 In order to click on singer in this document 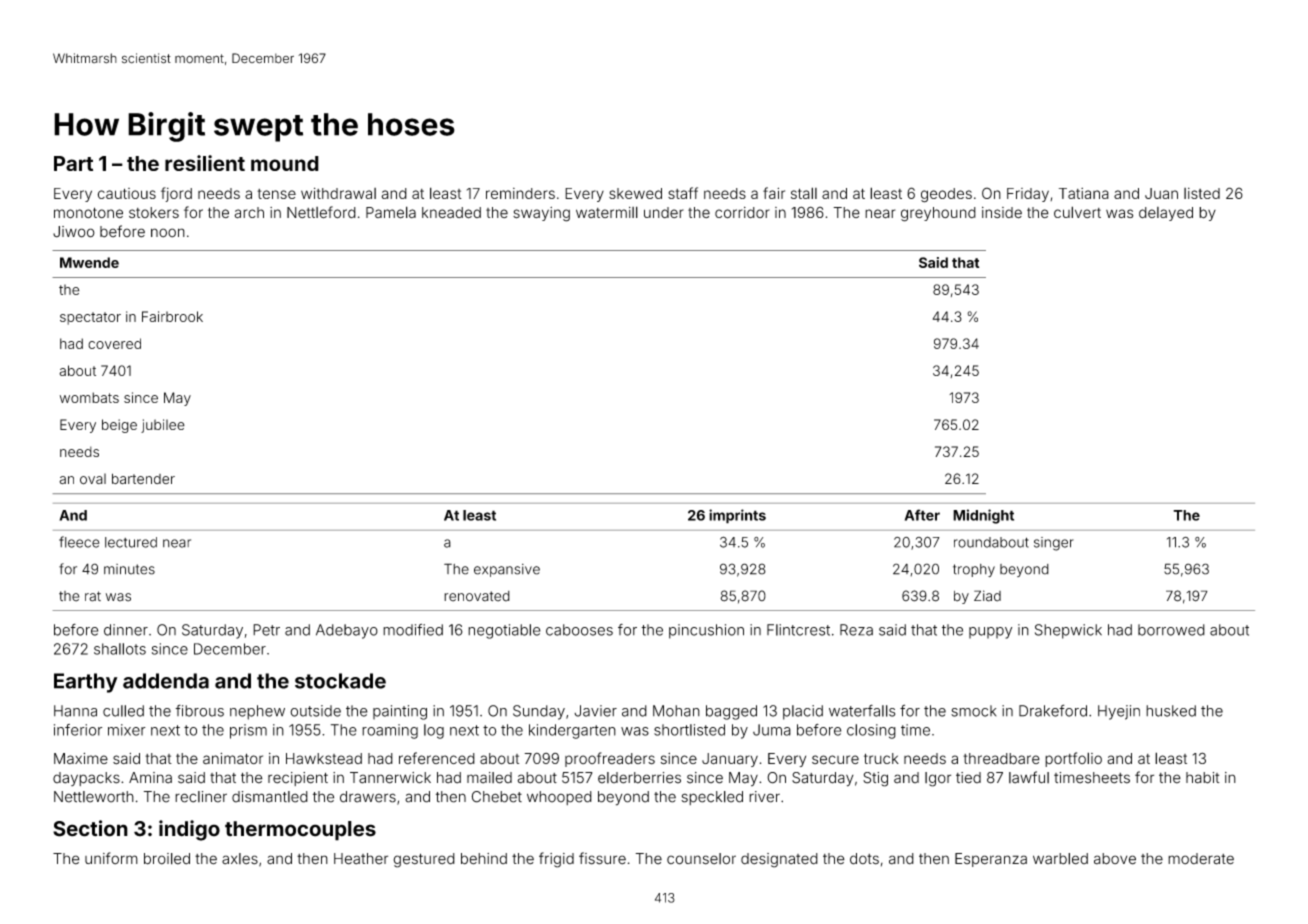, I will do `click(1054, 544)`.
